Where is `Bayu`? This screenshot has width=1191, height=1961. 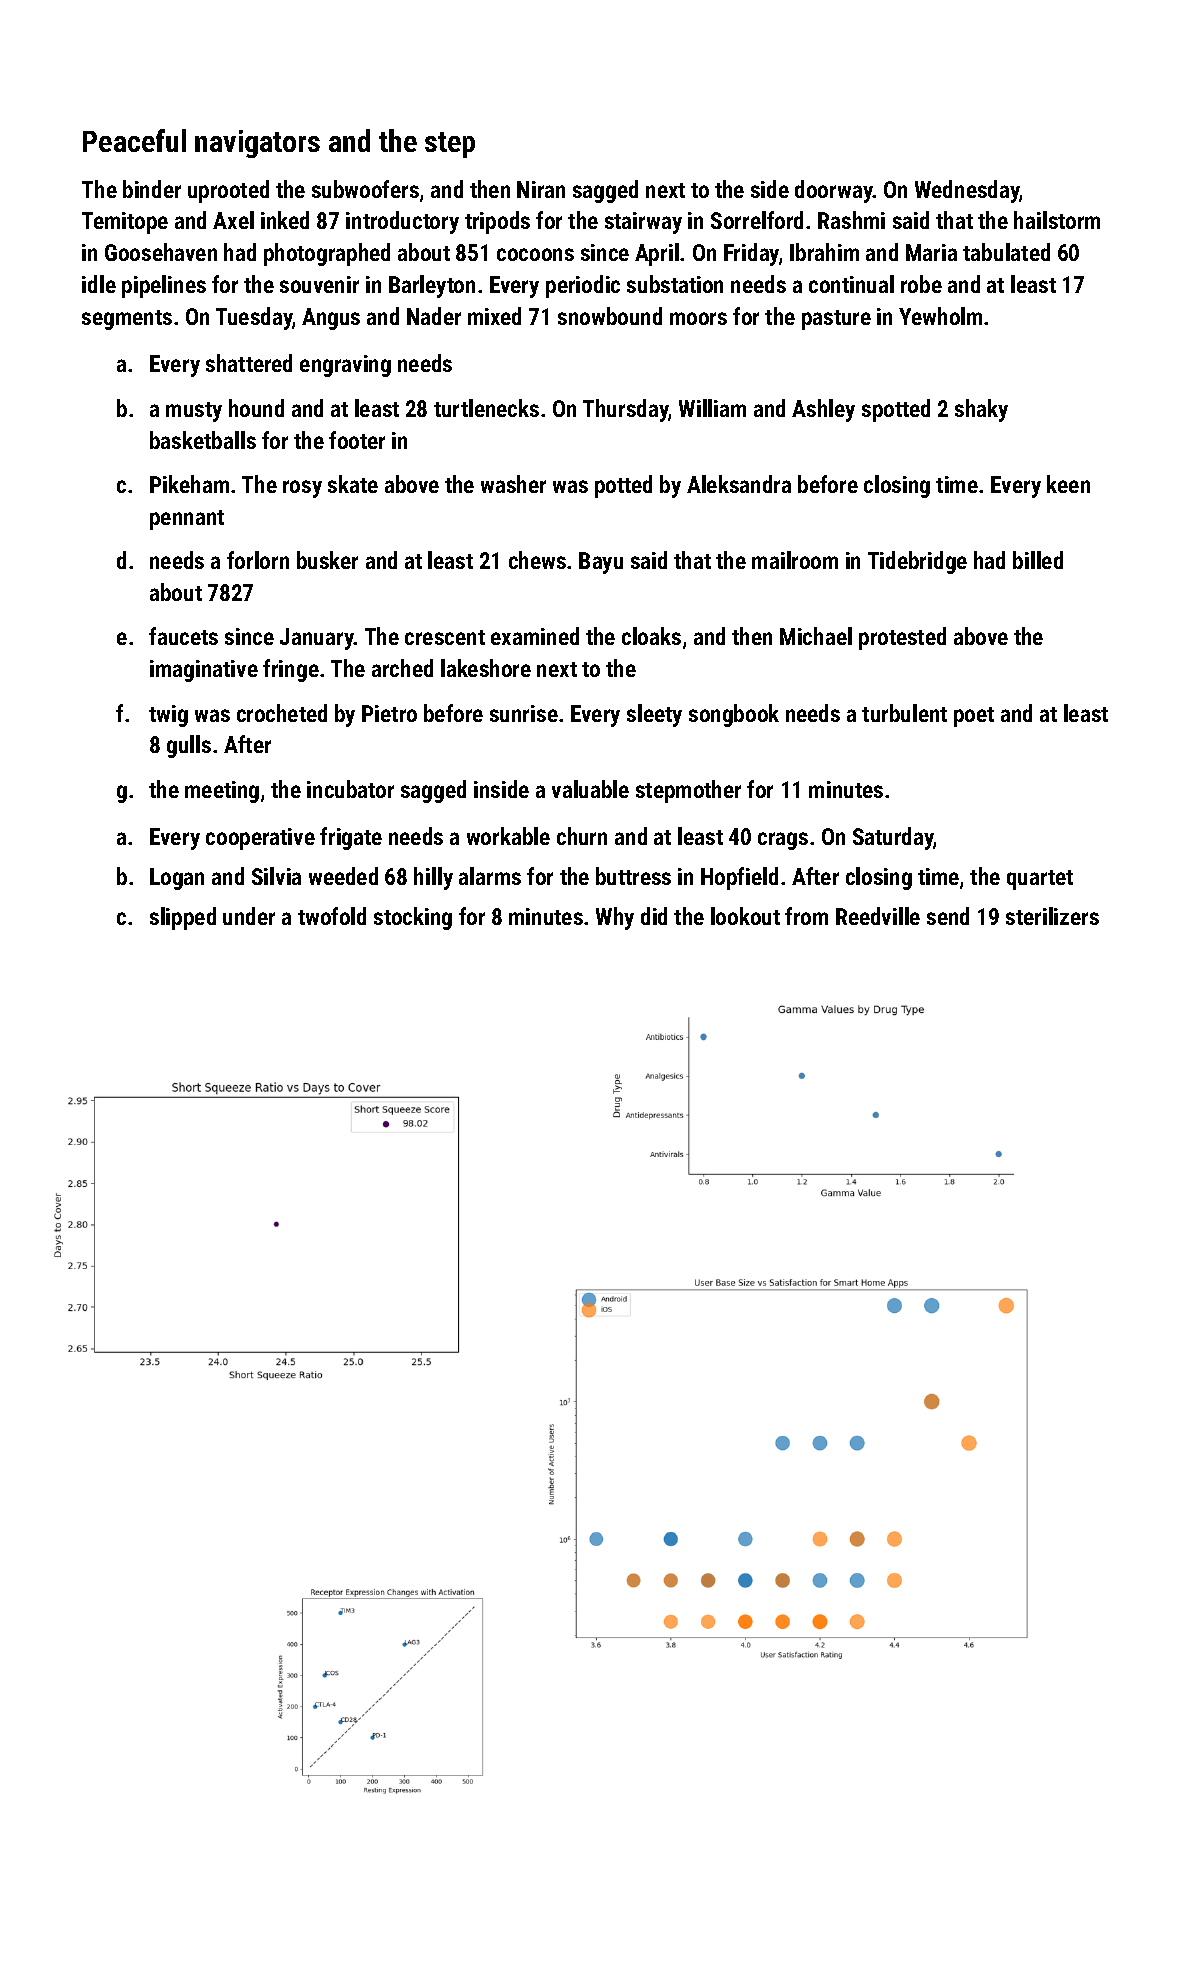
Bayu is located at coordinates (601, 563).
